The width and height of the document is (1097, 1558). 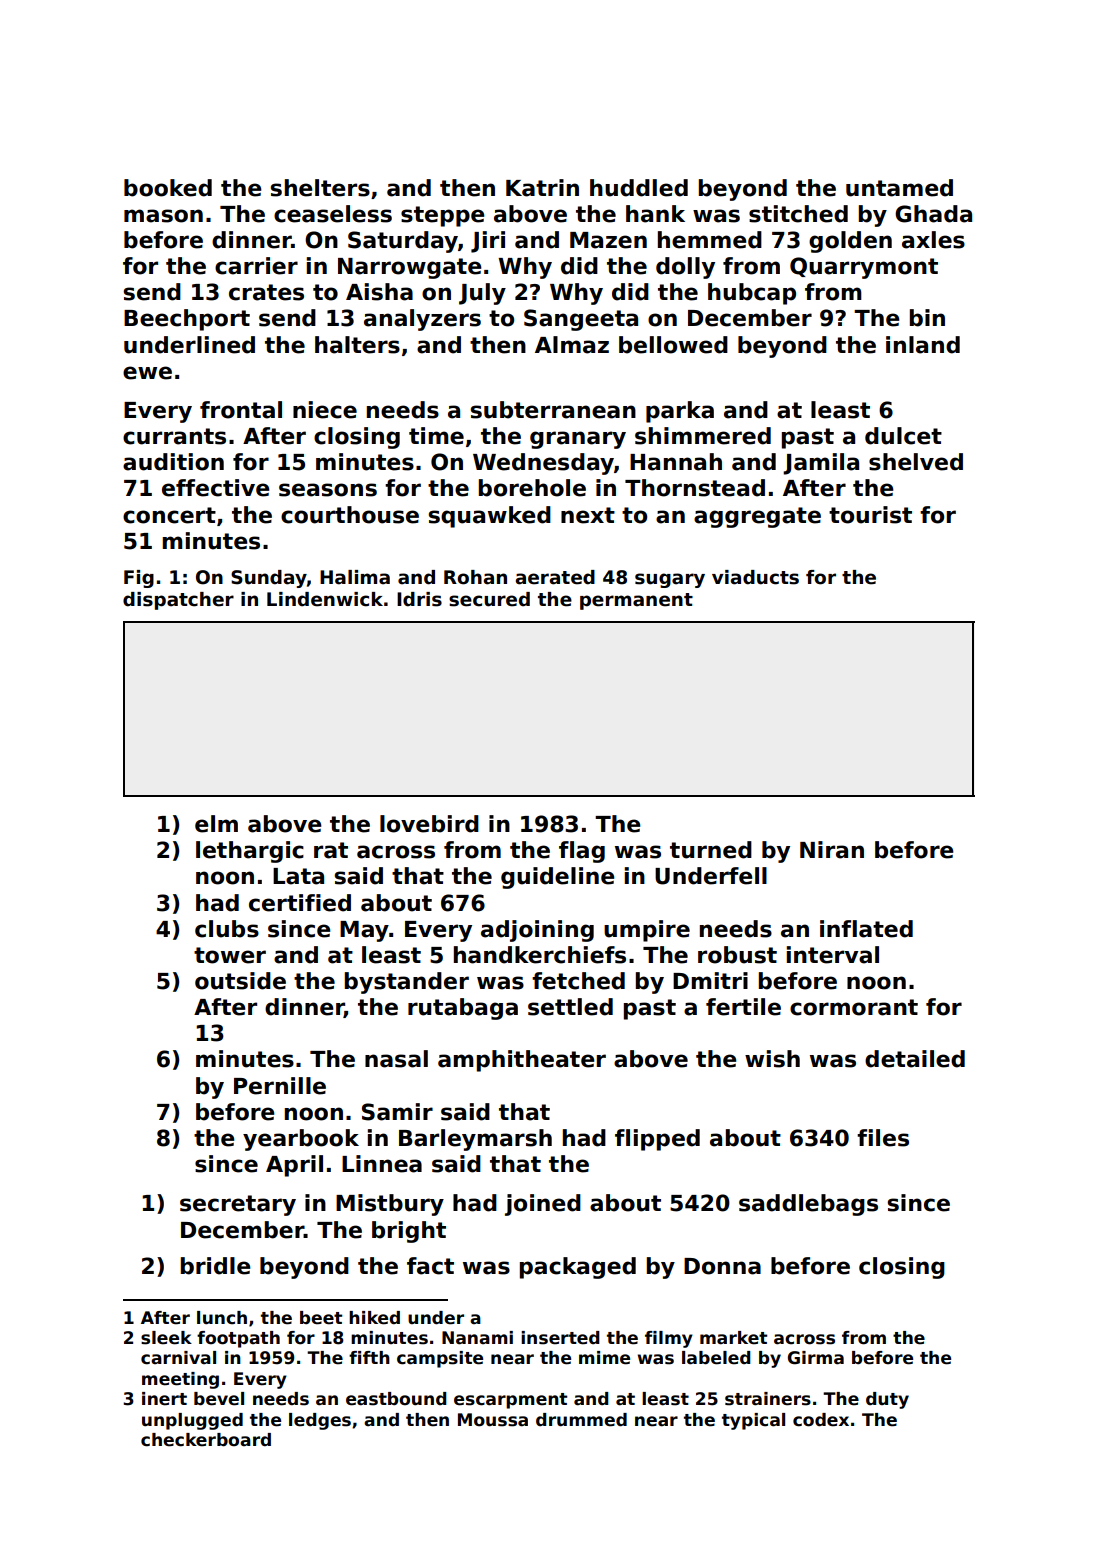 I want to click on shelters, so click(x=320, y=188).
